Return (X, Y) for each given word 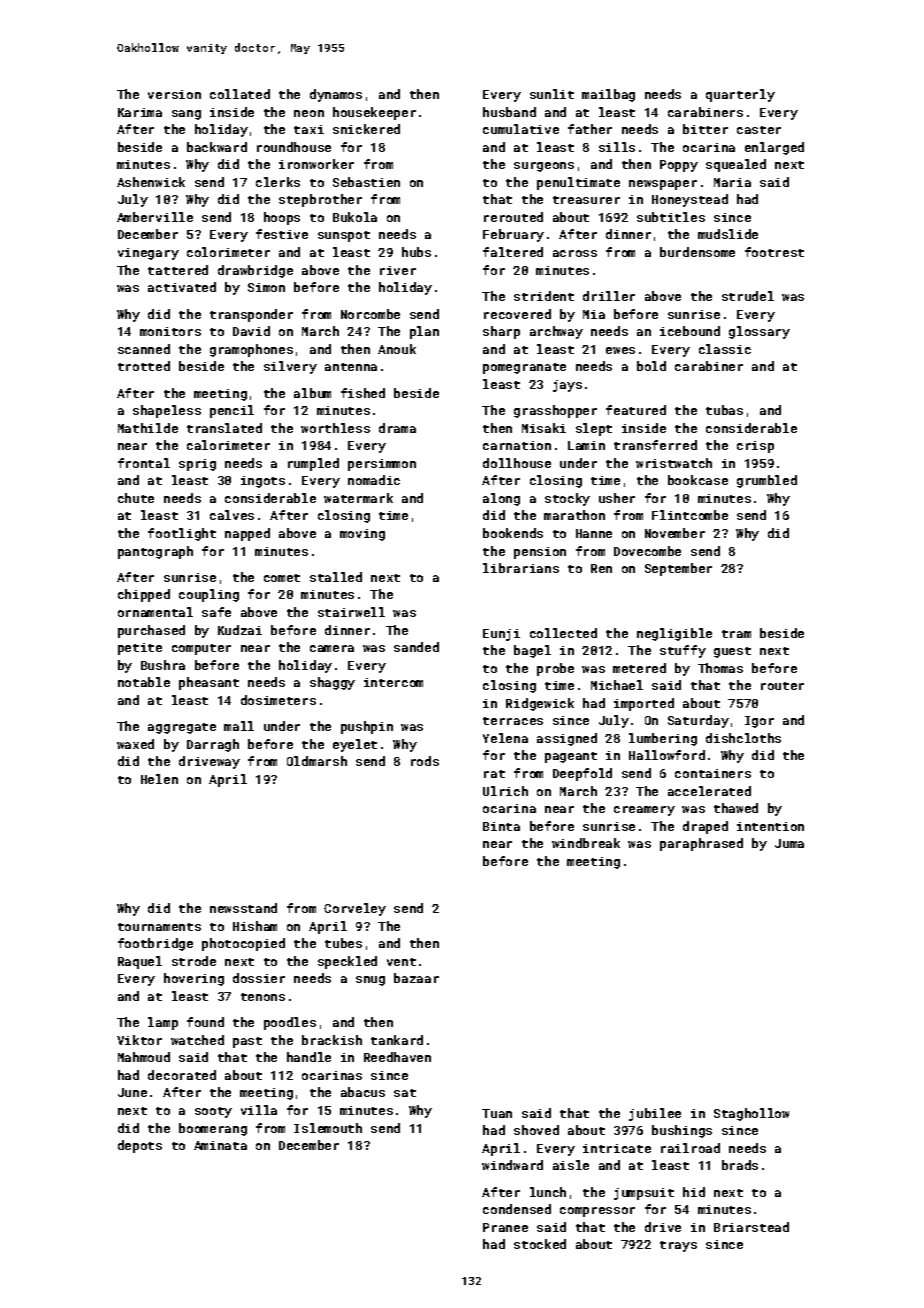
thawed (736, 808)
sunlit (552, 94)
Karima (140, 112)
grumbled (767, 481)
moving (362, 535)
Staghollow (751, 1114)
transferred (655, 445)
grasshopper (555, 411)
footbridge (155, 944)
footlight (182, 534)
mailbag (608, 95)
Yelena (505, 738)
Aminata (220, 1145)
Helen (159, 779)
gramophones (251, 350)
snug (370, 981)
